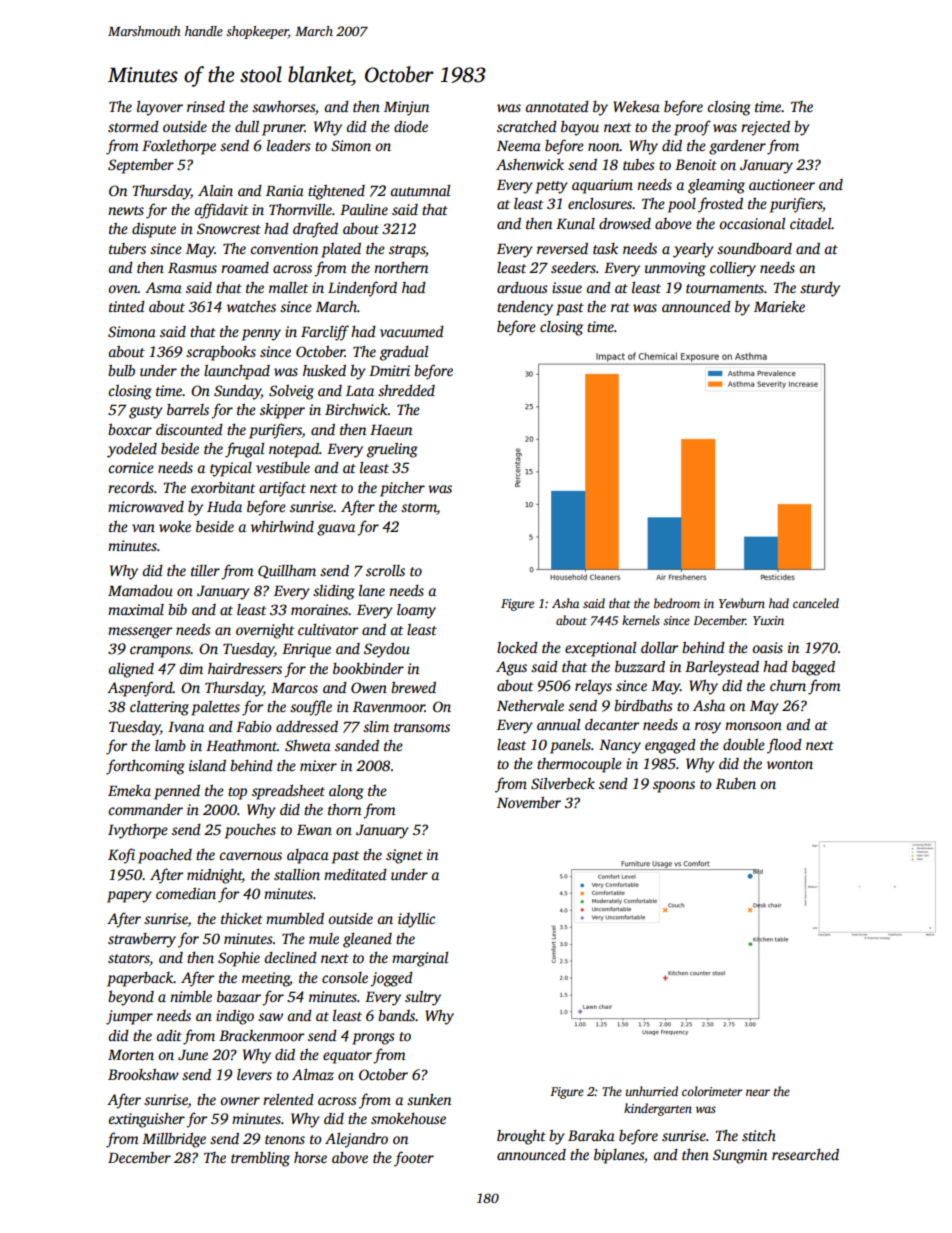 This screenshot has width=952, height=1233. What do you see at coordinates (406, 108) in the screenshot?
I see `Minjun` at bounding box center [406, 108].
